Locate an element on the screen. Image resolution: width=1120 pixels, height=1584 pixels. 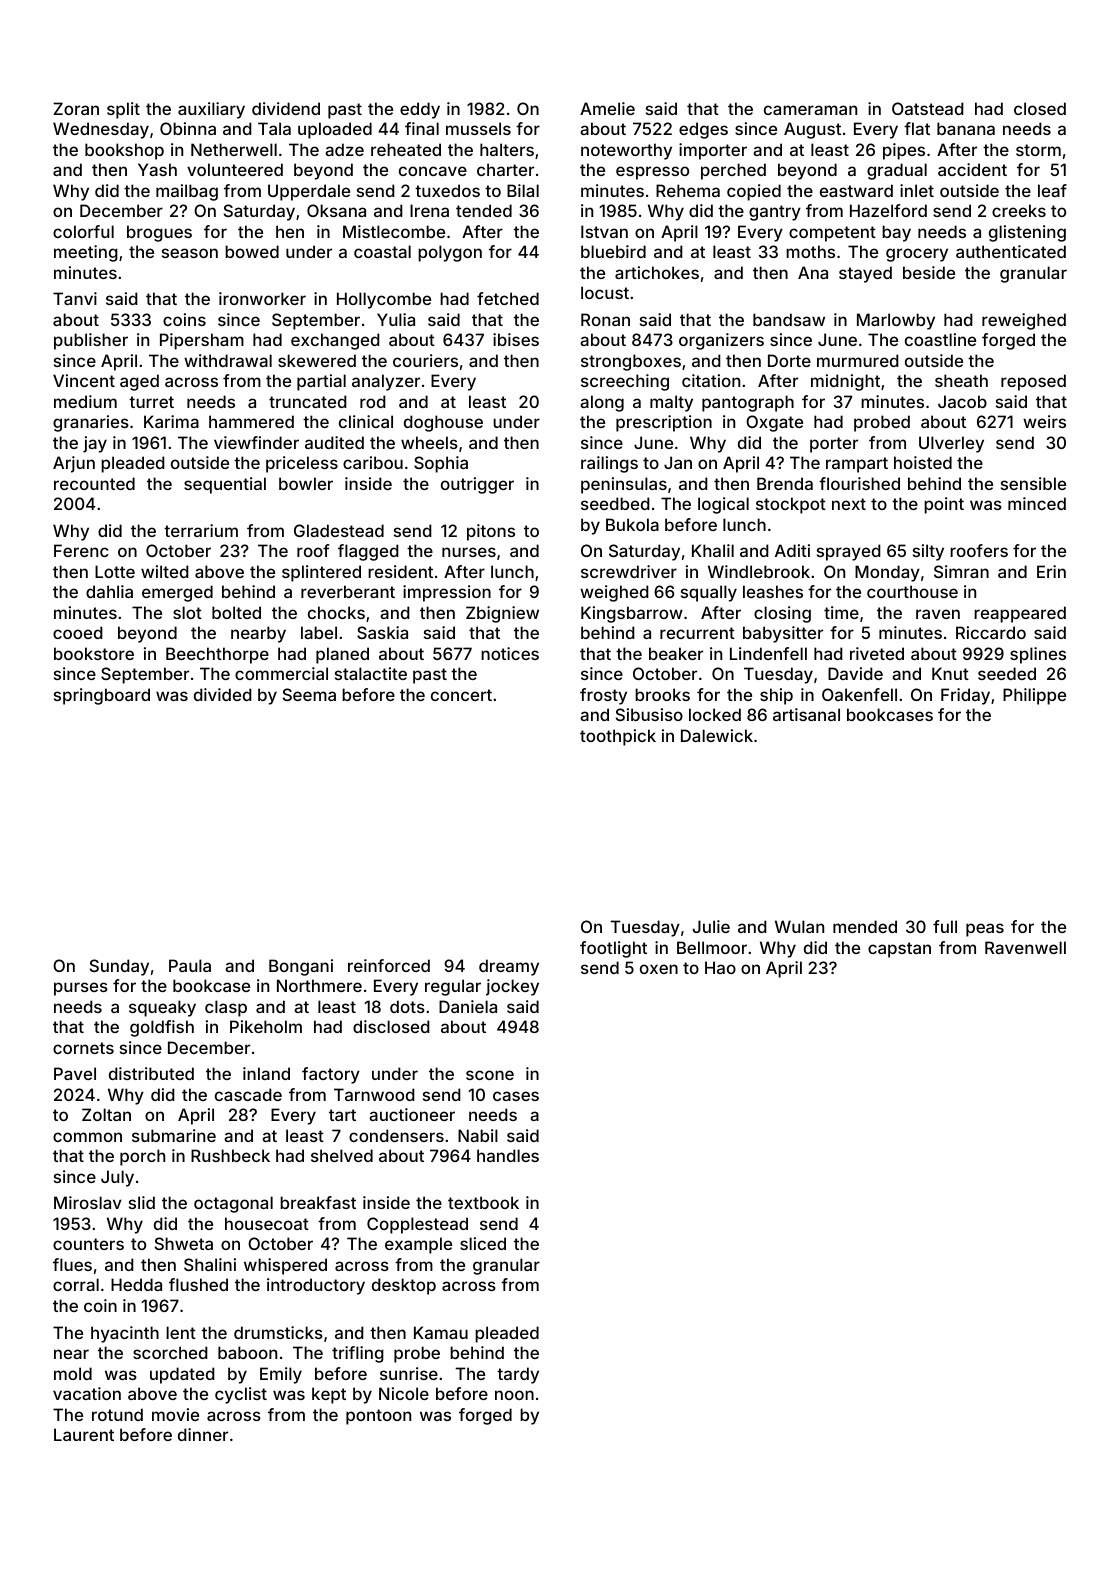
dividend is located at coordinates (286, 108).
